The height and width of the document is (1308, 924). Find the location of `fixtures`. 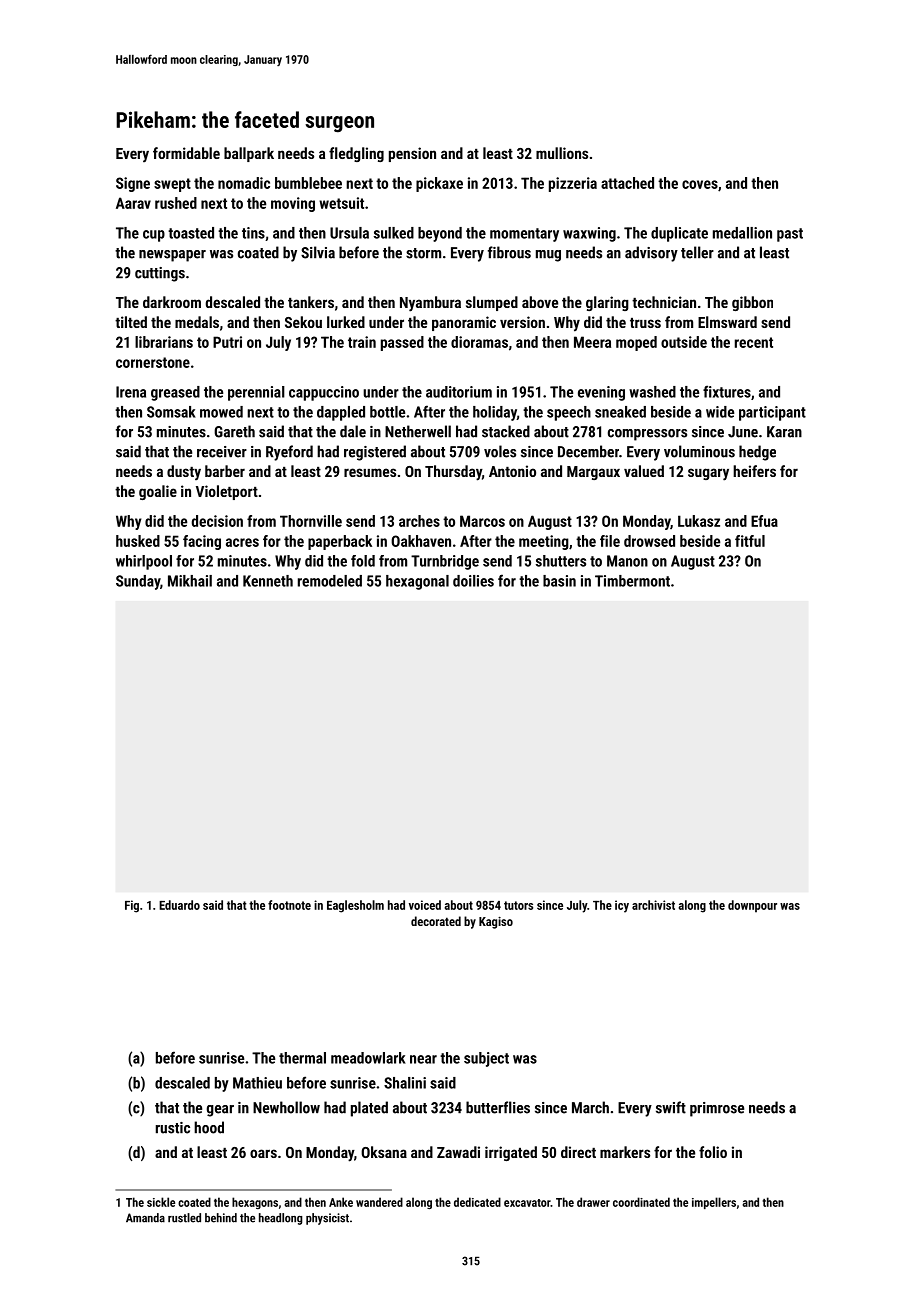

fixtures is located at coordinates (727, 391).
